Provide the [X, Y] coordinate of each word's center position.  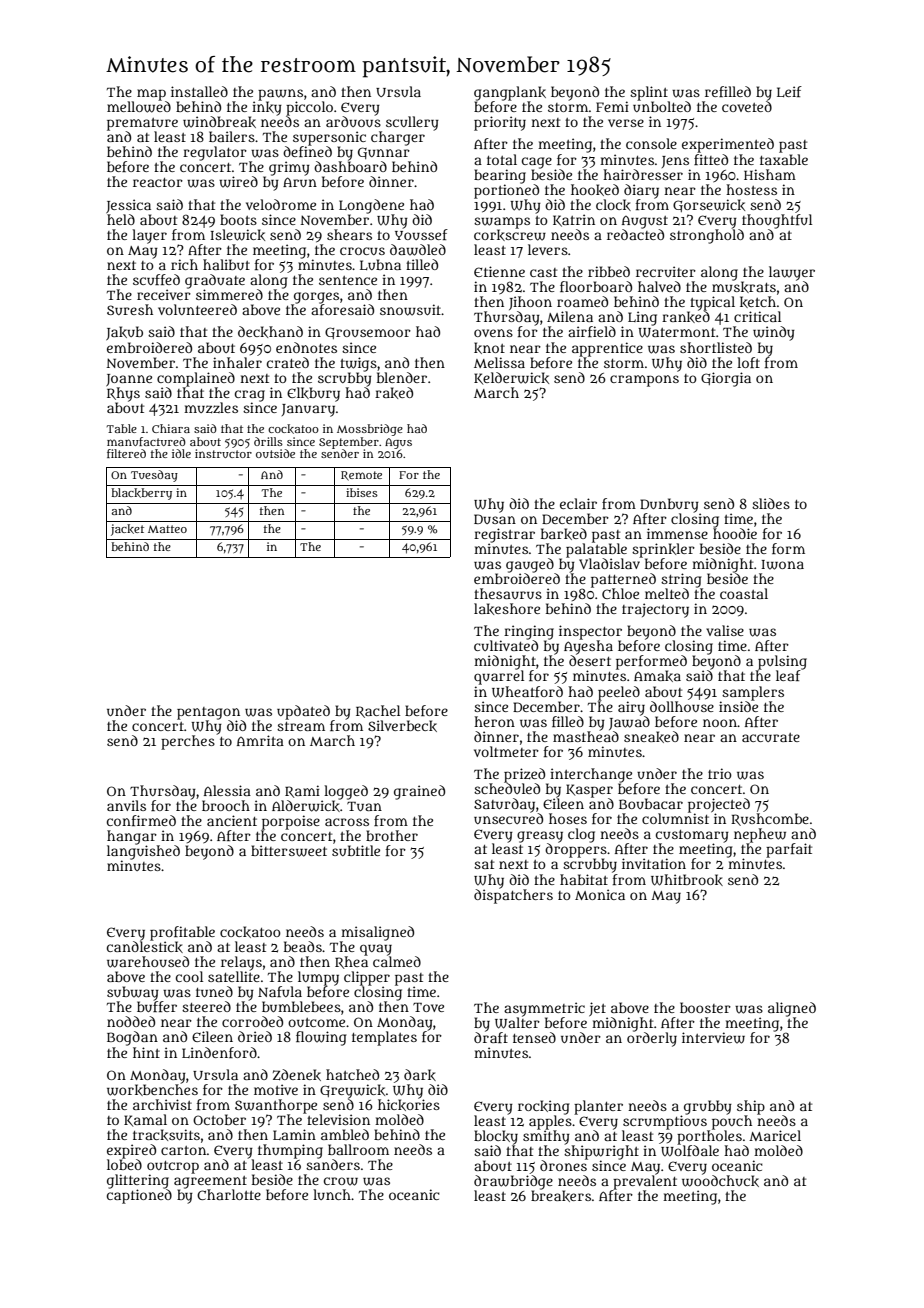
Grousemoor [368, 333]
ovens [493, 333]
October [219, 1119]
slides [771, 503]
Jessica [128, 206]
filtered [126, 453]
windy [774, 333]
